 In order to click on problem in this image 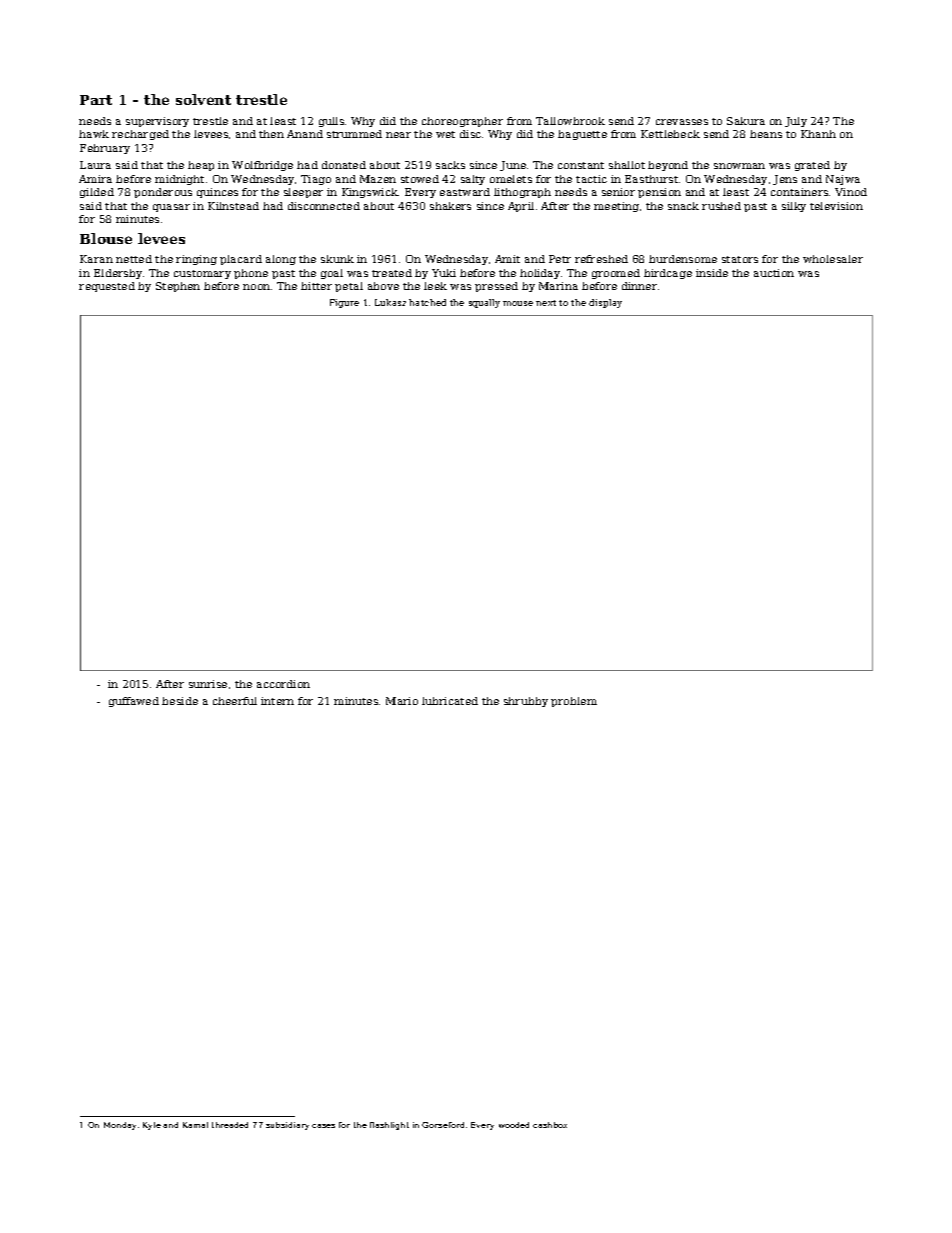, I will do `click(574, 702)`.
